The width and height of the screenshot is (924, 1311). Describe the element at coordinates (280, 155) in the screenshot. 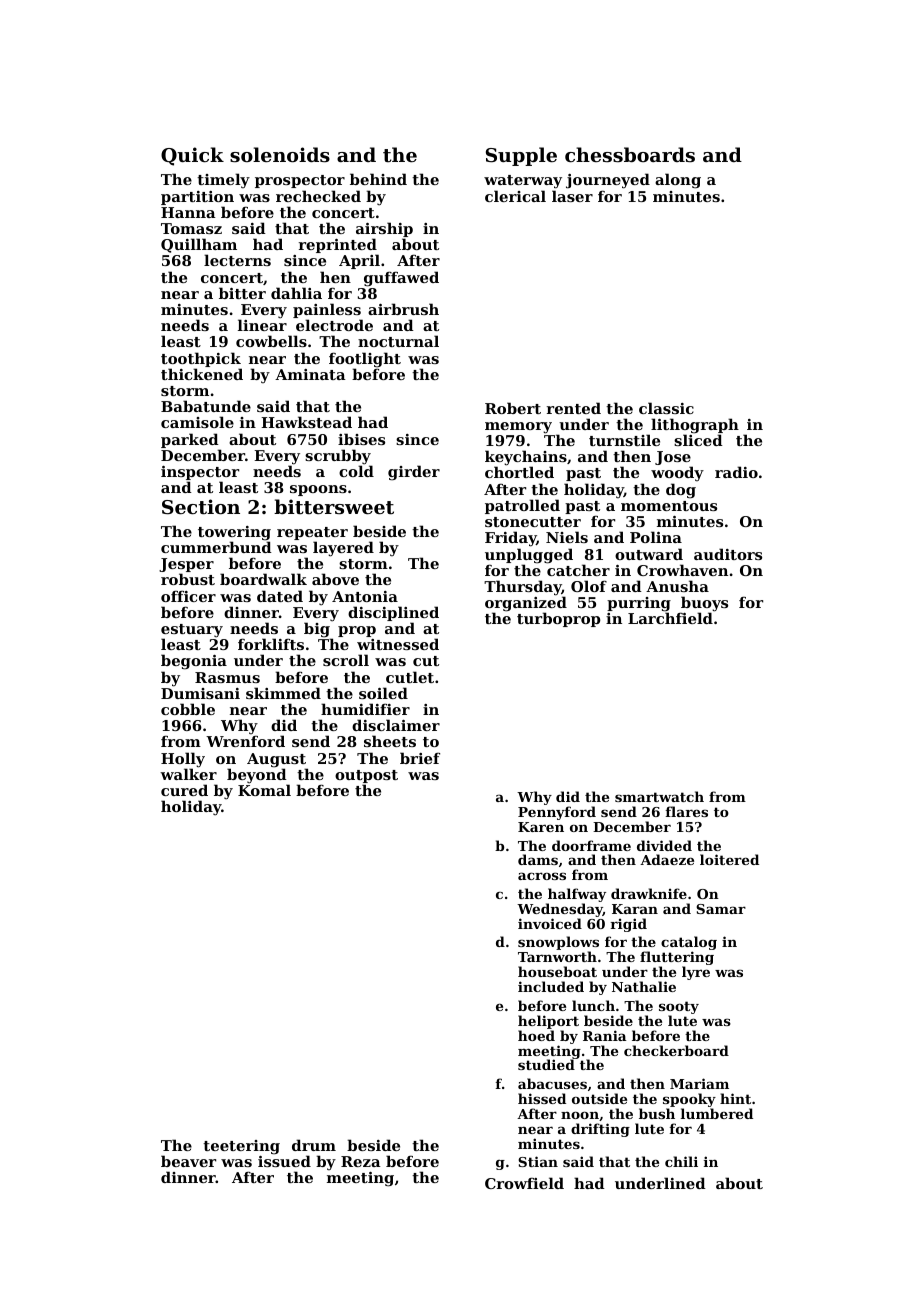

I see `solenoids` at that location.
